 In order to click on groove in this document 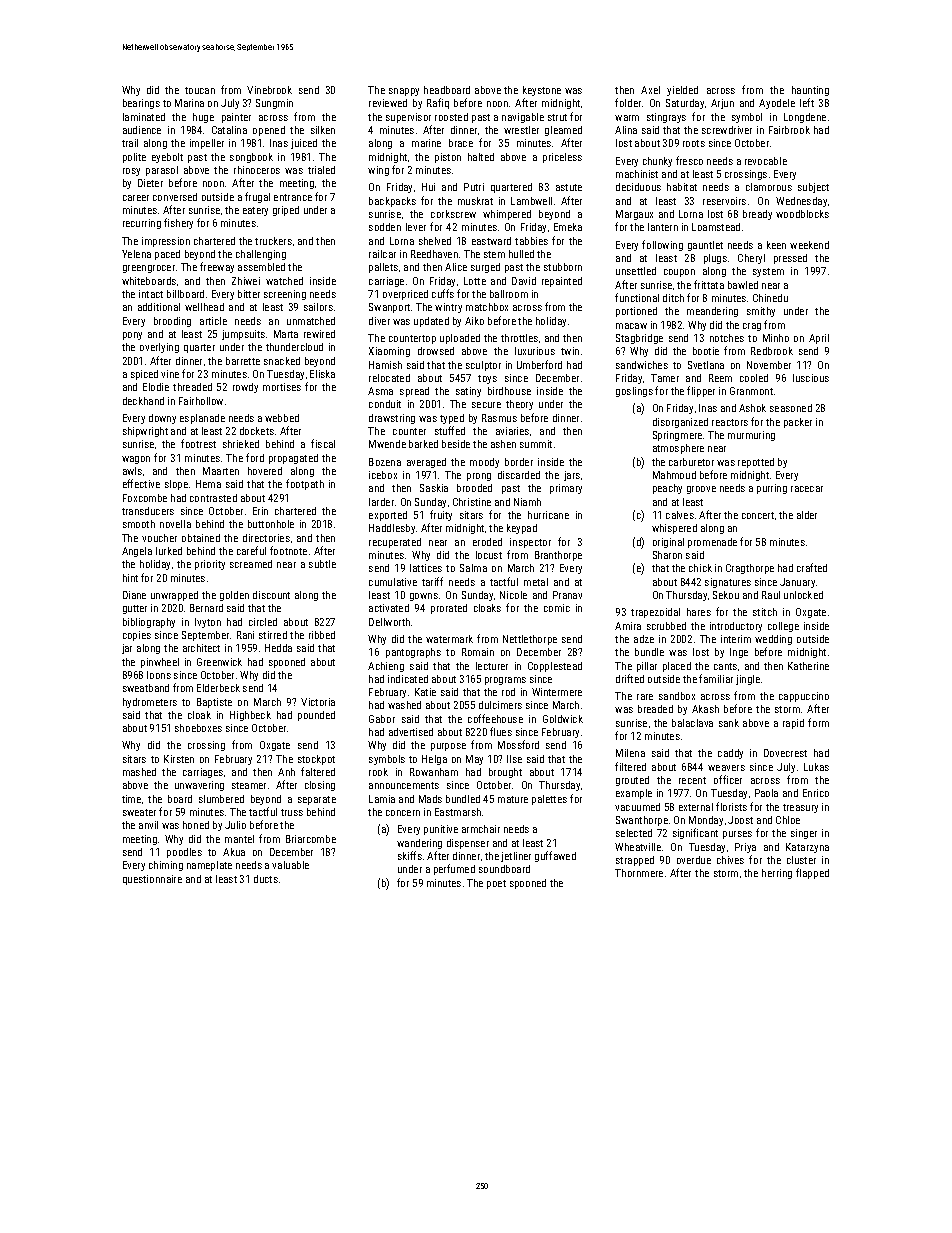, I will do `click(701, 490)`.
